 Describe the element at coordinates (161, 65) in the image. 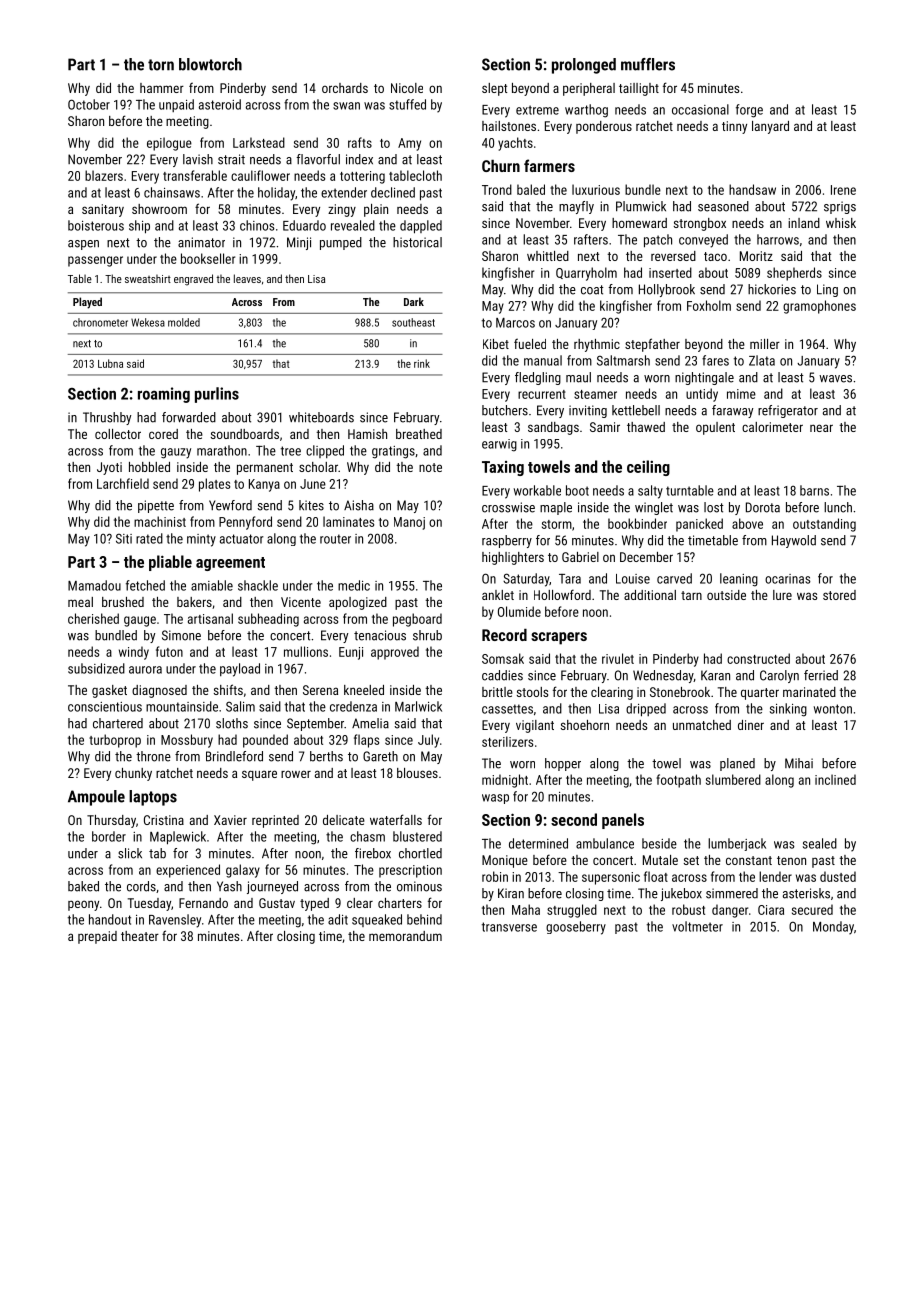

I see `torn` at that location.
